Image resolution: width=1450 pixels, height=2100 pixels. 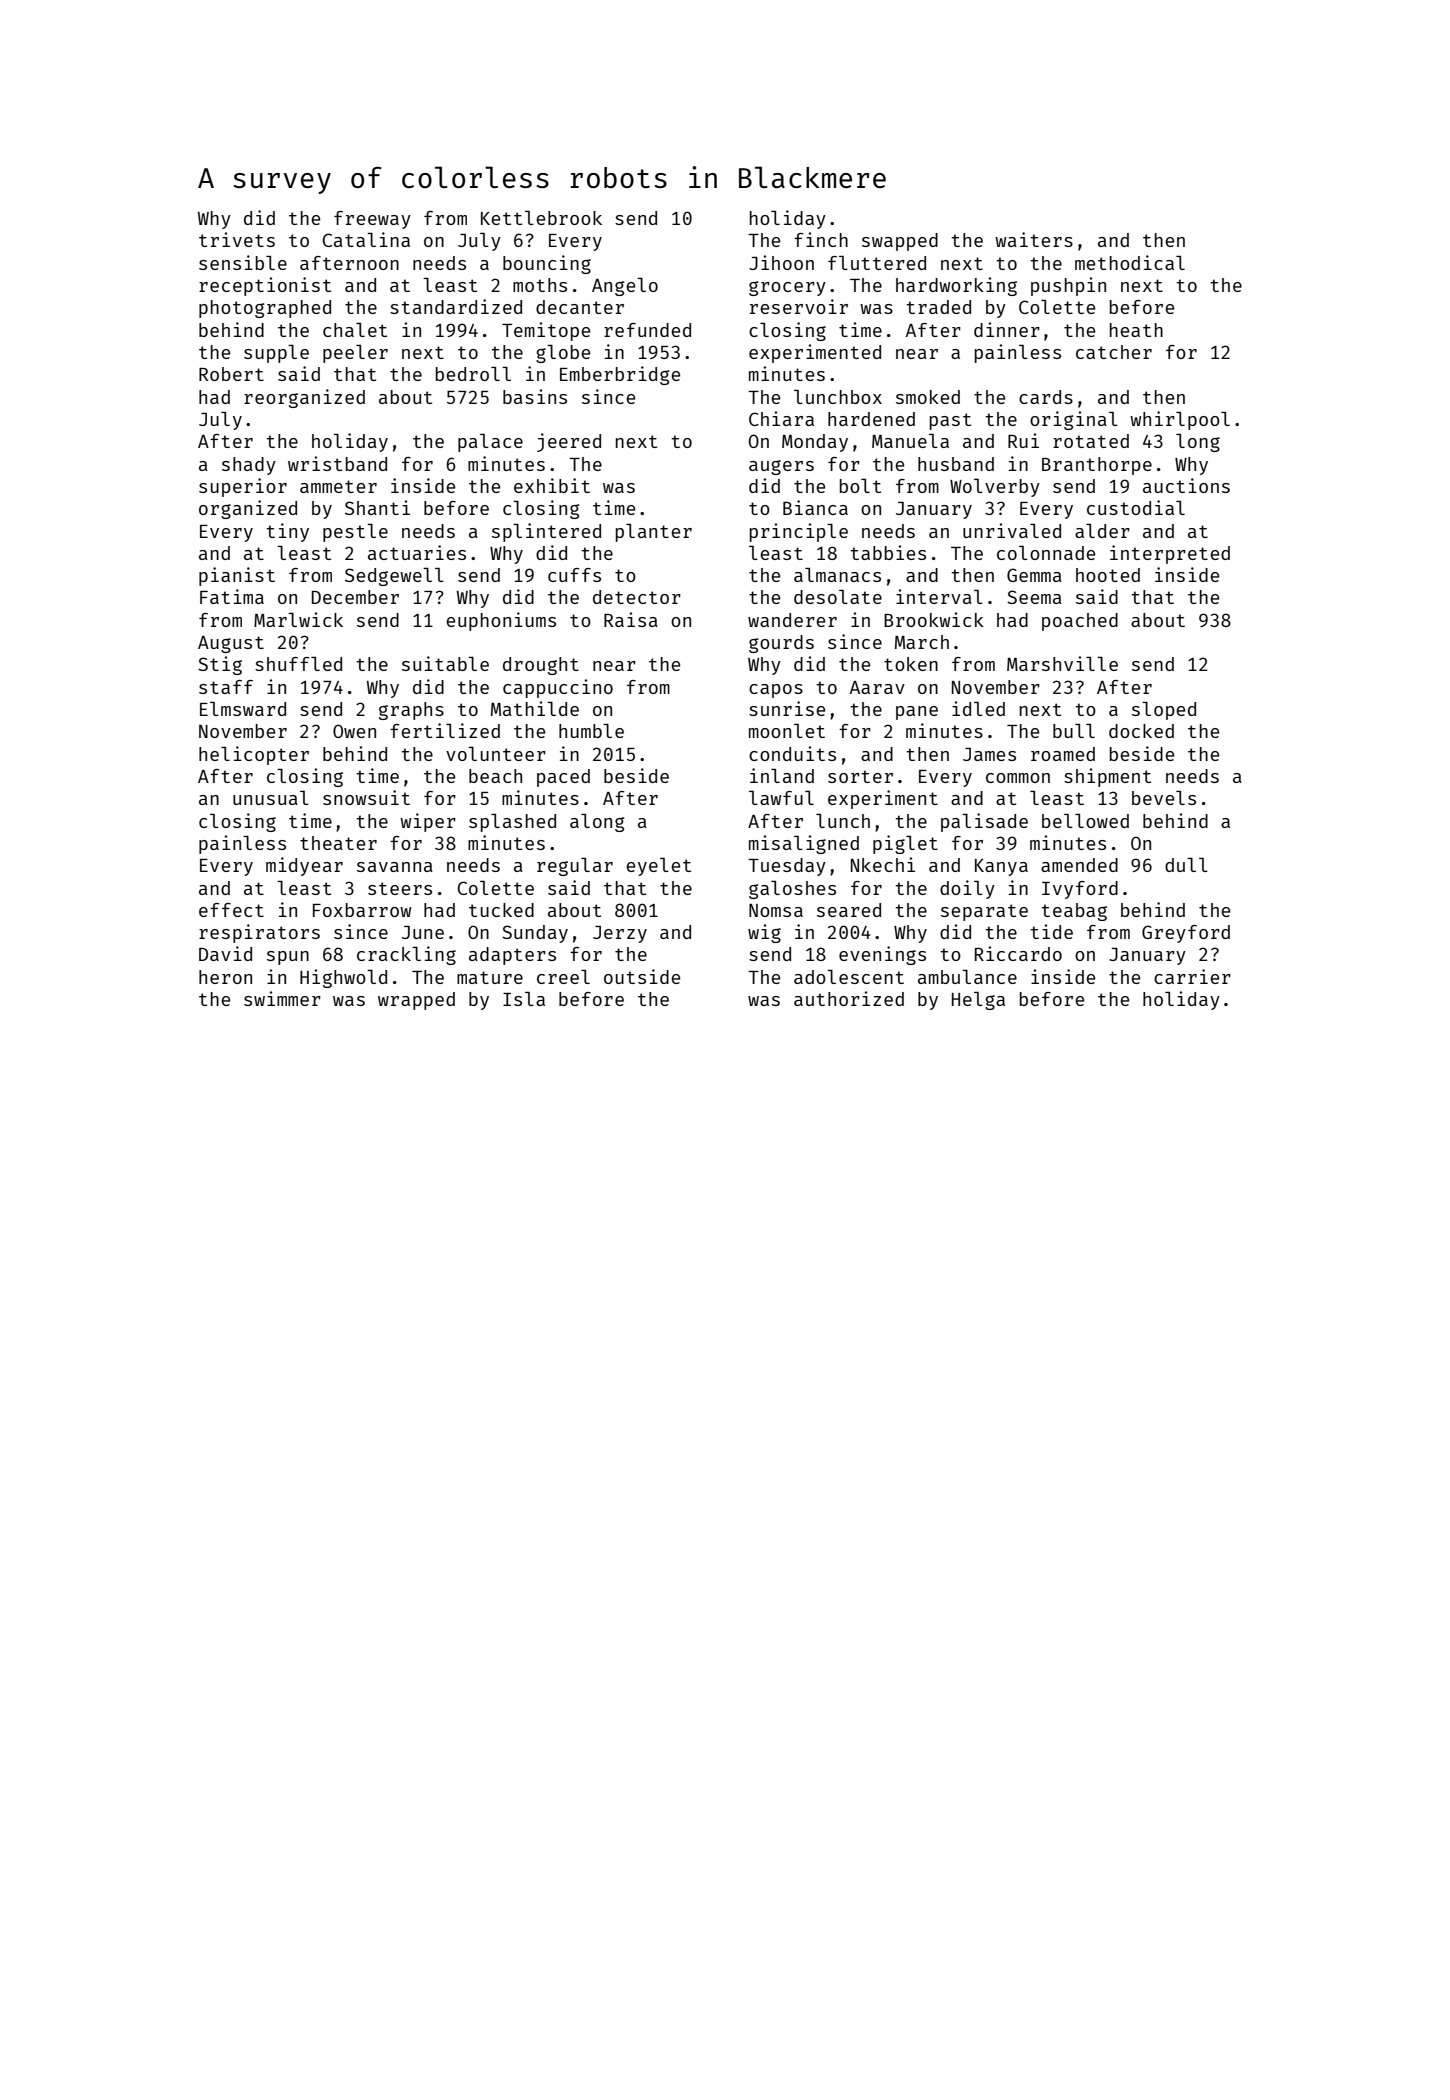 I want to click on waiters, so click(x=1034, y=239).
